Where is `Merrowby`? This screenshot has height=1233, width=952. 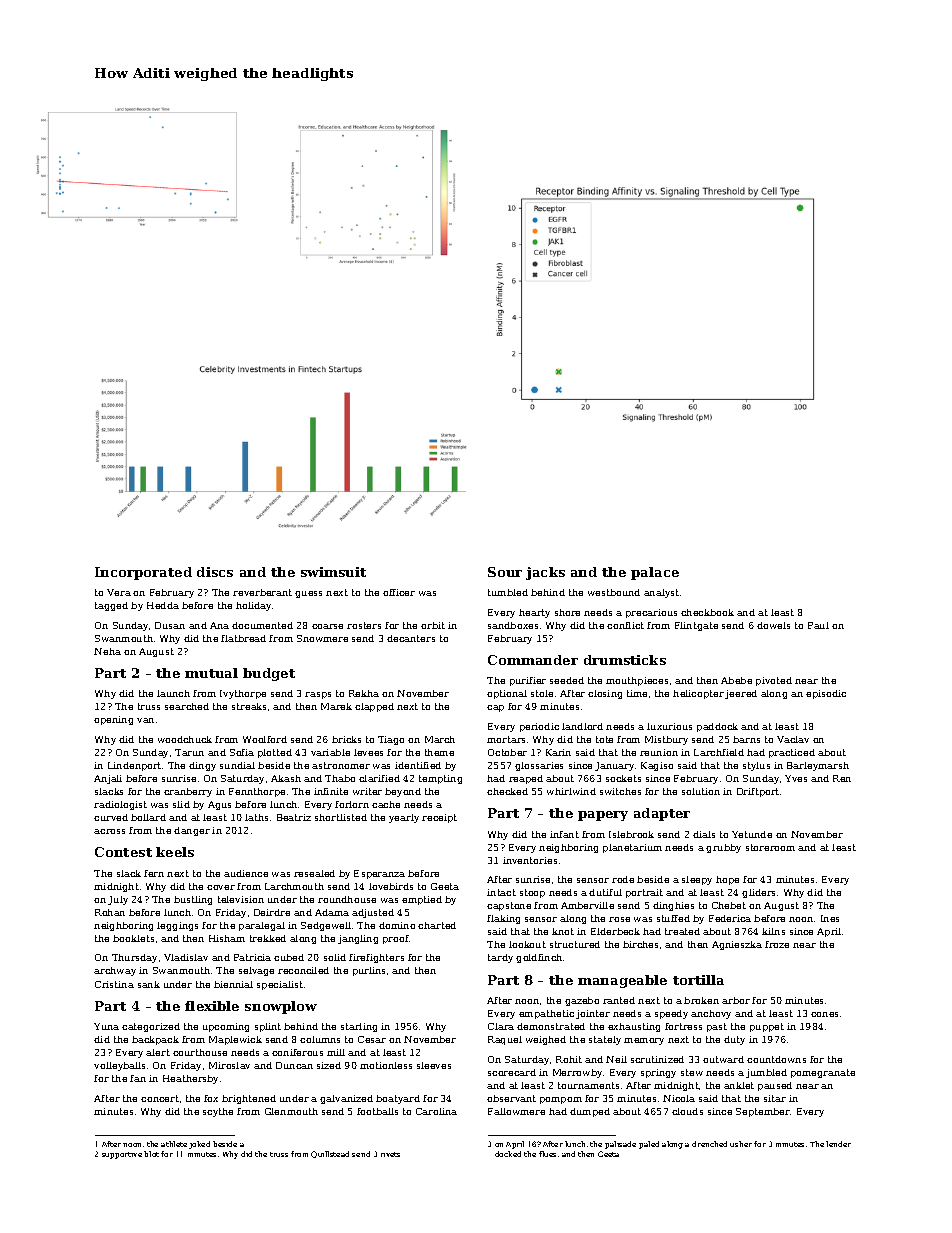 Merrowby is located at coordinates (577, 1073).
